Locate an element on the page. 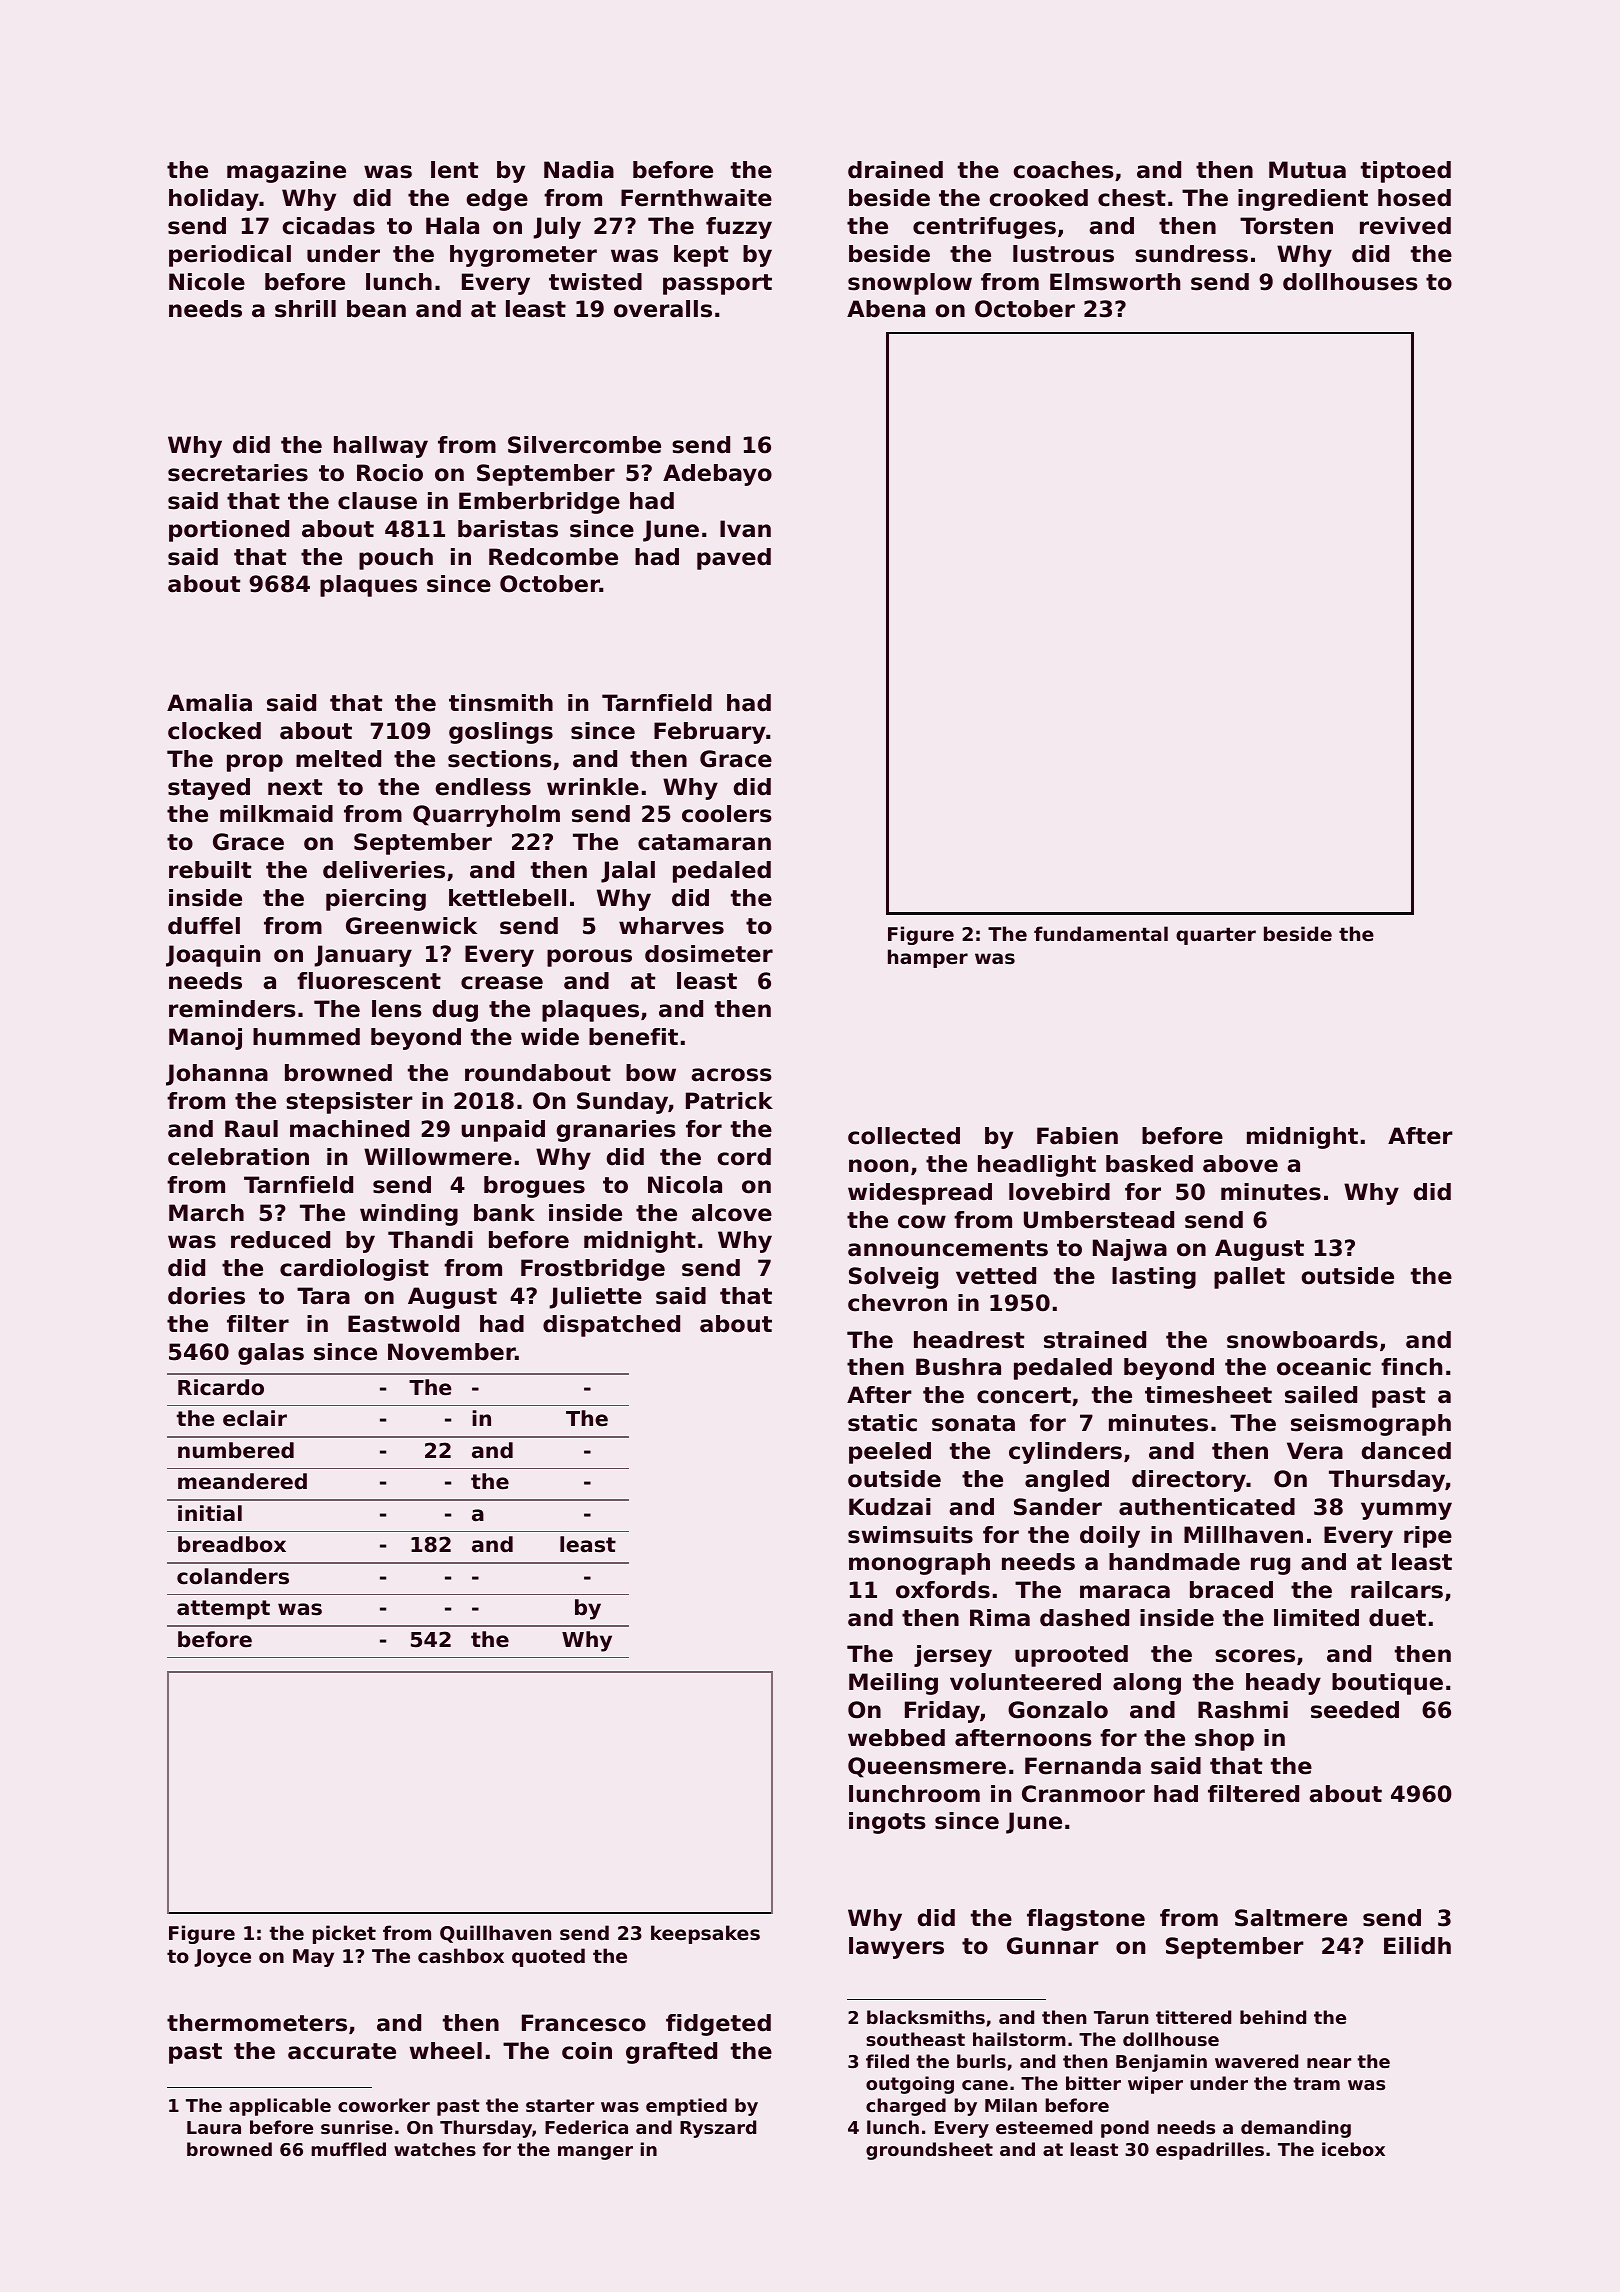  hosed is located at coordinates (1414, 198).
